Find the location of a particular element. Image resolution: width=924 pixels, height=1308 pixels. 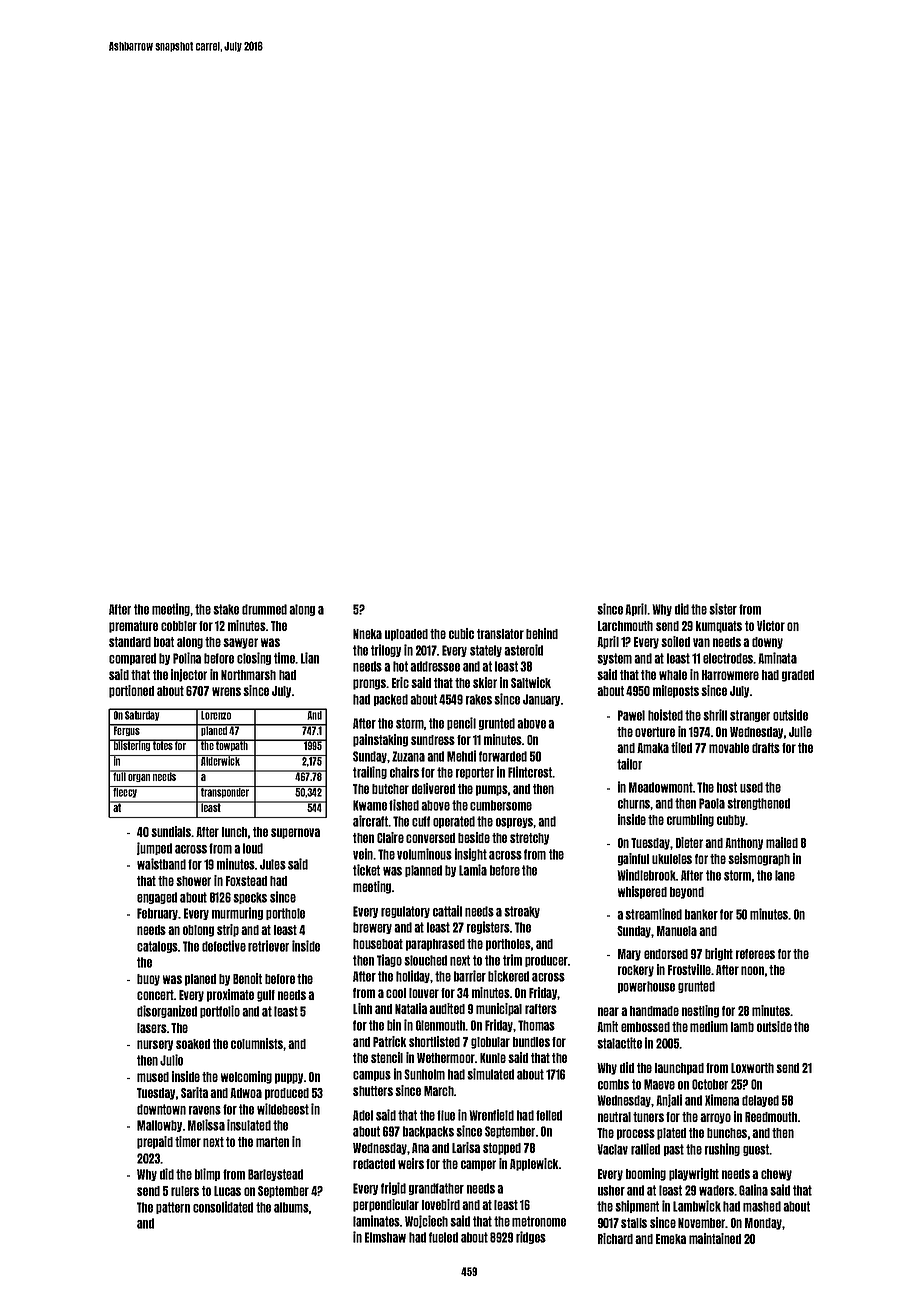

churns is located at coordinates (634, 803).
